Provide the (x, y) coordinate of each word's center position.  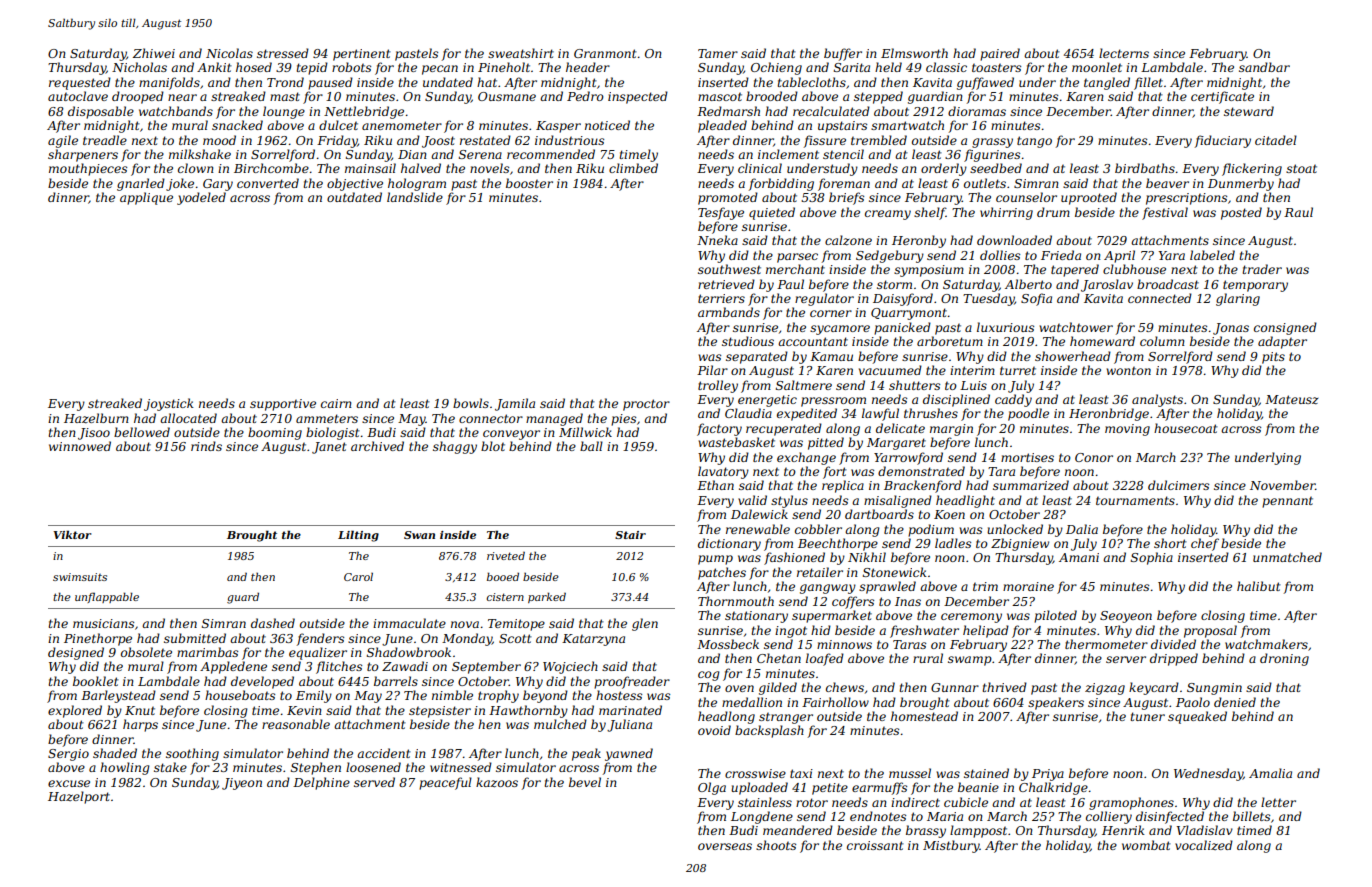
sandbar (1264, 67)
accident (384, 753)
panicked (902, 328)
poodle (1028, 414)
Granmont (605, 53)
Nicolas (229, 53)
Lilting (358, 536)
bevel (585, 782)
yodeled (201, 198)
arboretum (950, 341)
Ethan (715, 485)
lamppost (978, 831)
